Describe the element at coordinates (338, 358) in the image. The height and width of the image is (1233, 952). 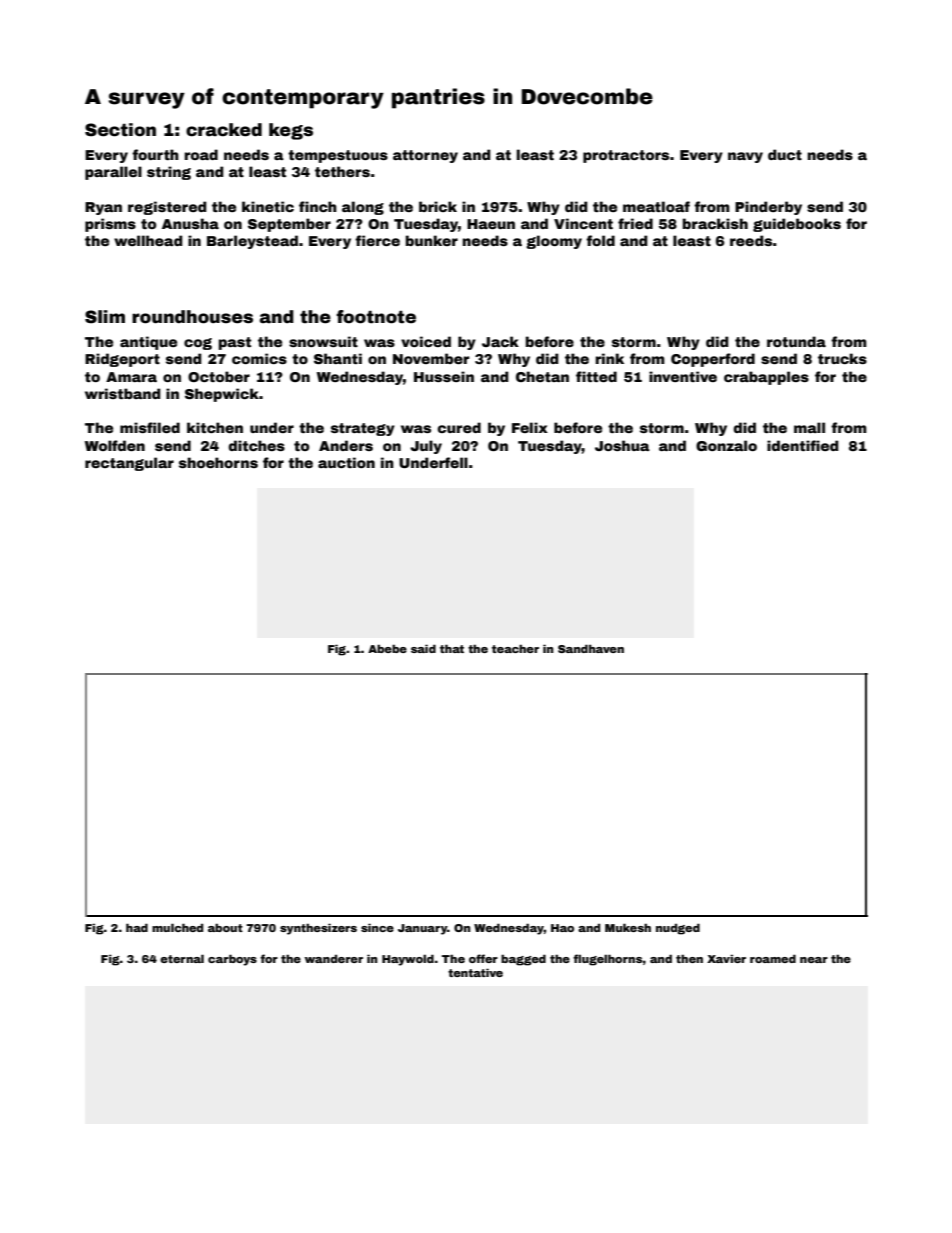
I see `Shanti` at that location.
